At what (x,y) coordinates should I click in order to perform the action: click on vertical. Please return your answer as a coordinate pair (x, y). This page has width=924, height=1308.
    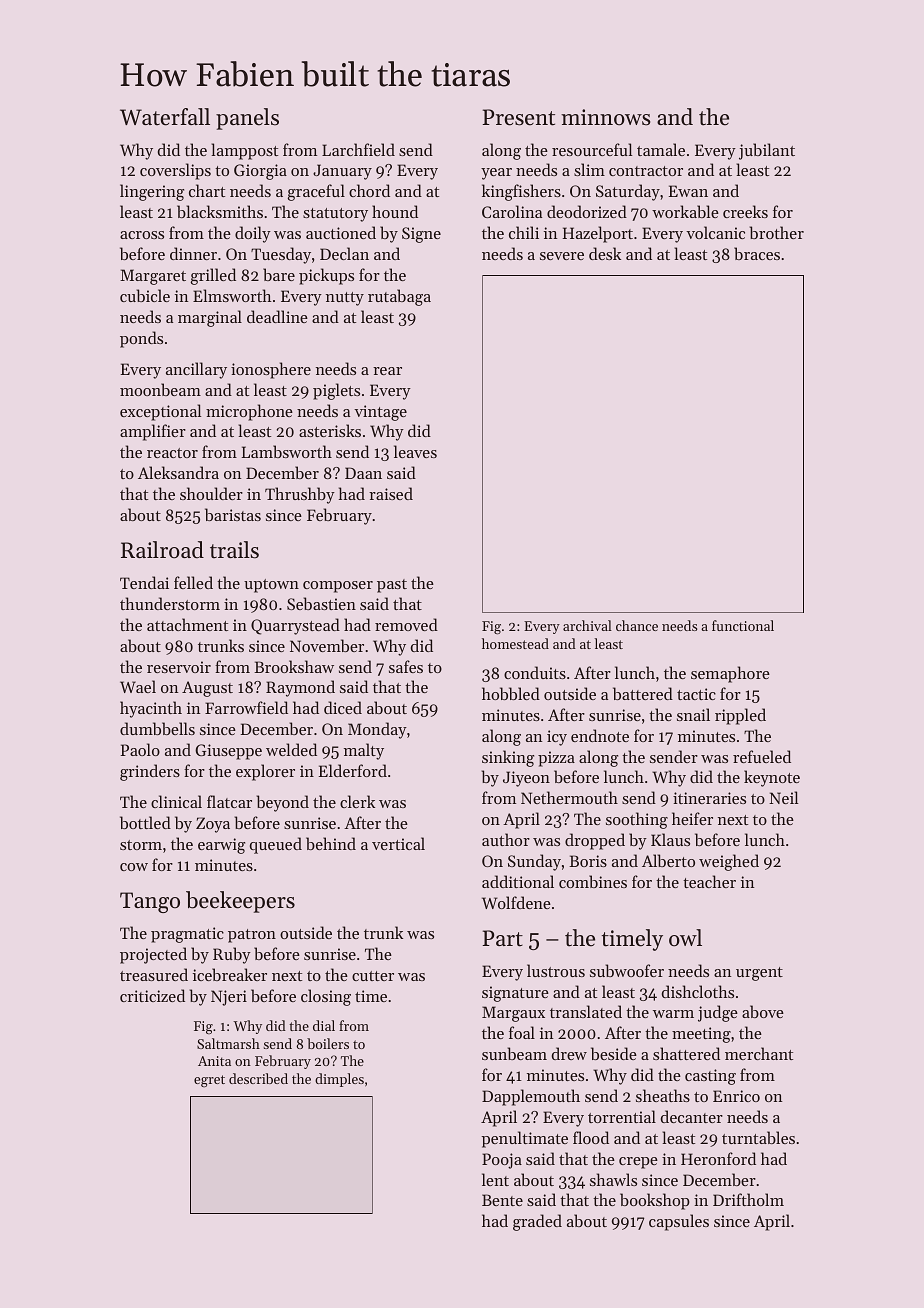
    Looking at the image, I should click on (398, 843).
